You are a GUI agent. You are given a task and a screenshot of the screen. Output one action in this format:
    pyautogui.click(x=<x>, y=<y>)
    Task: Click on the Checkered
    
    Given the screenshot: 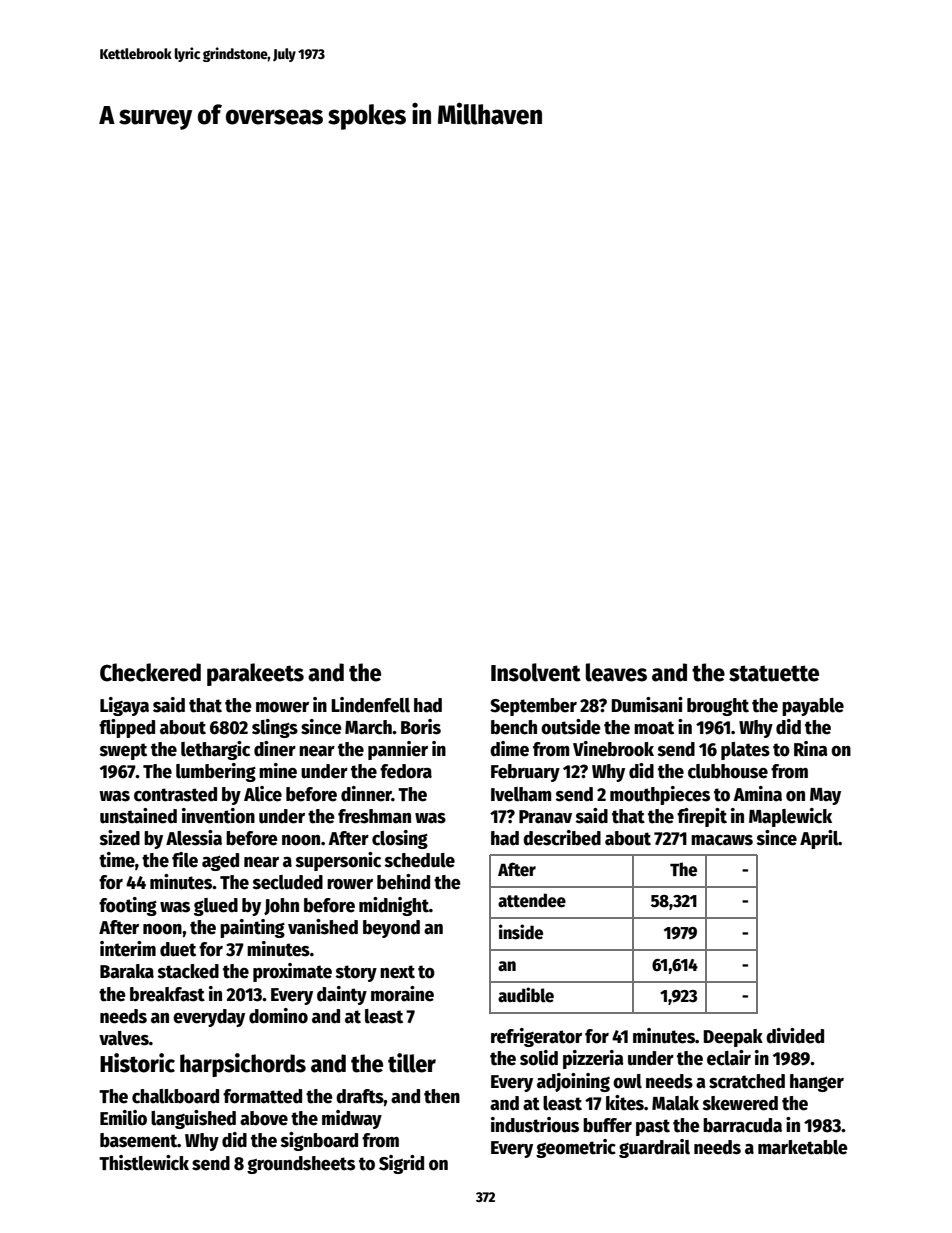 What is the action you would take?
    pyautogui.click(x=150, y=672)
